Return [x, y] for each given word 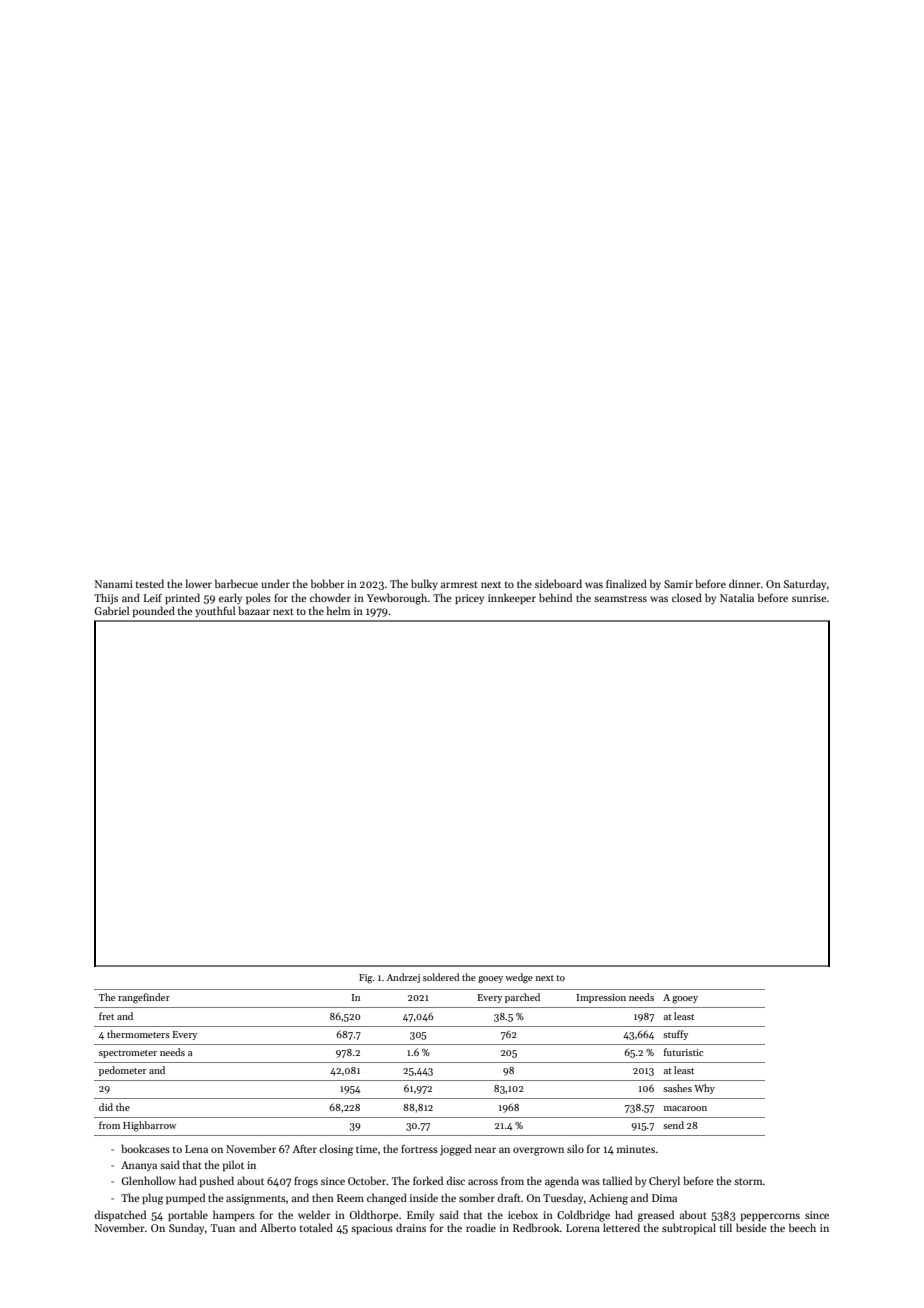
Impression [601, 998]
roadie [481, 1227]
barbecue [236, 583]
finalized [626, 583]
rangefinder [144, 998]
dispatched [120, 1215]
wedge [519, 978]
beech [802, 1227]
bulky [424, 584]
